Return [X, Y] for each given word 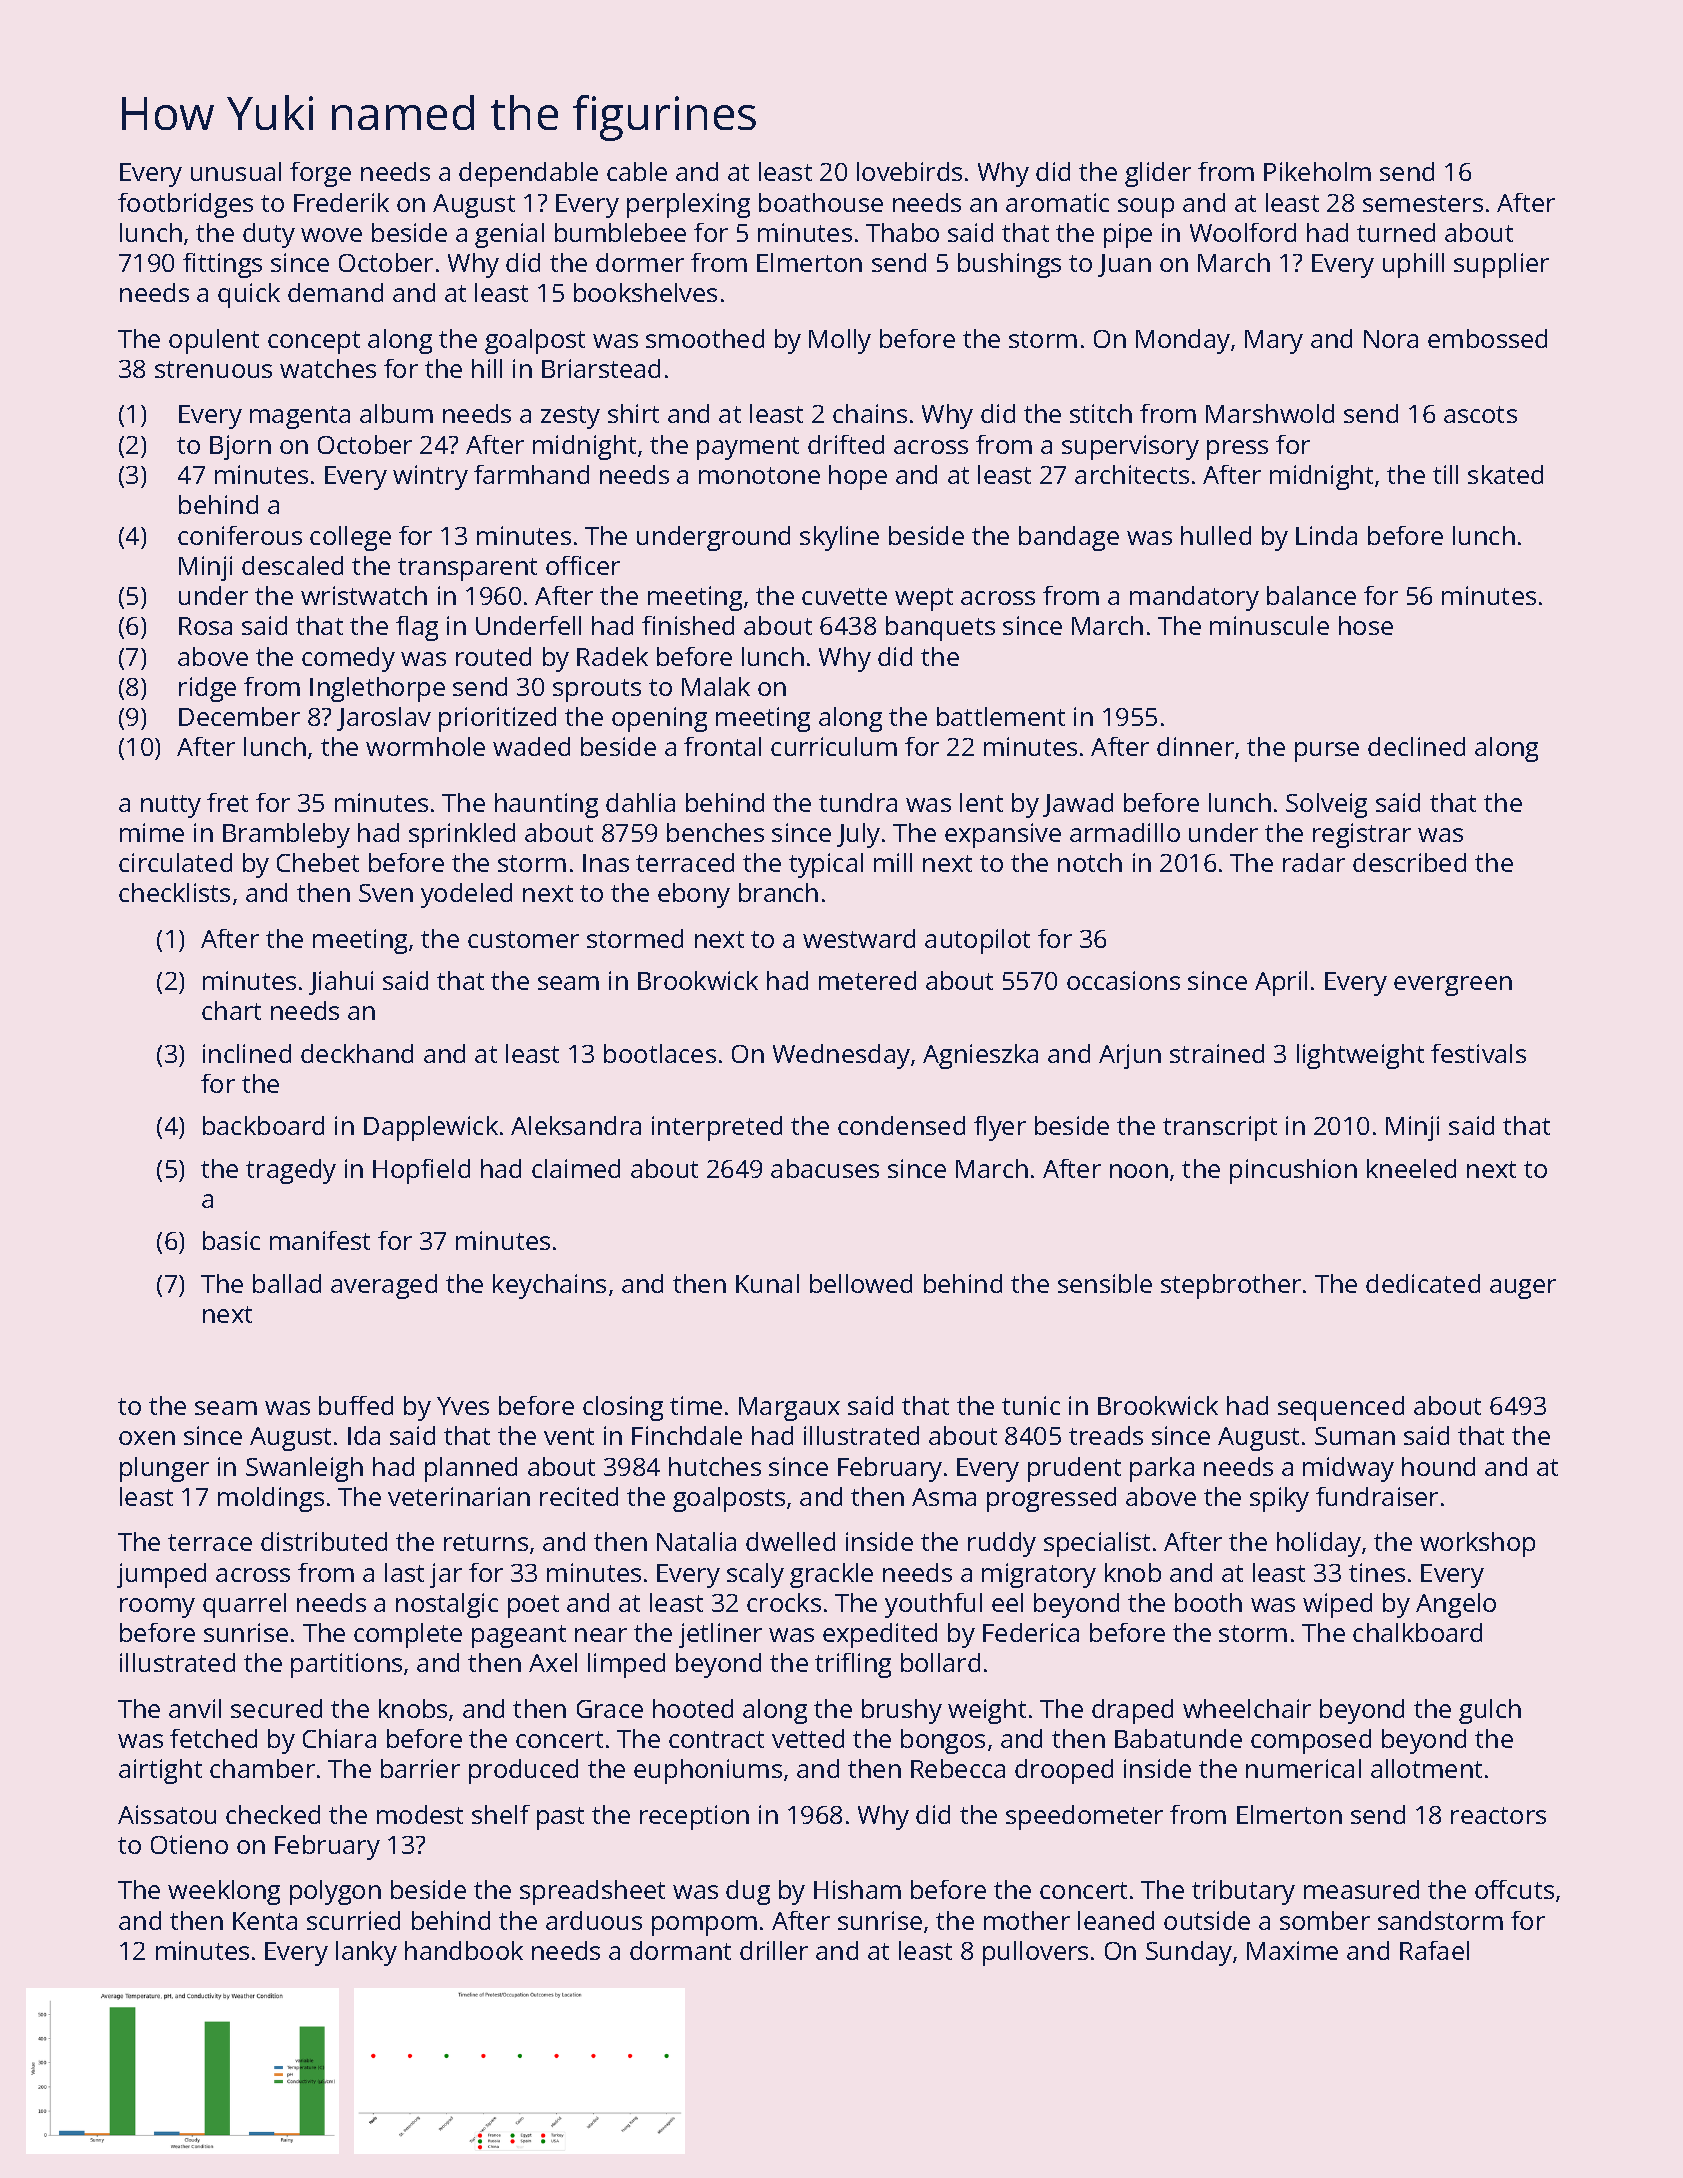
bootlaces [660, 1053]
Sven [386, 893]
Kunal [767, 1283]
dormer [640, 262]
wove [331, 235]
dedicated [1423, 1283]
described [1409, 862]
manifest [320, 1240]
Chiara [339, 1738]
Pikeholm [1317, 171]
